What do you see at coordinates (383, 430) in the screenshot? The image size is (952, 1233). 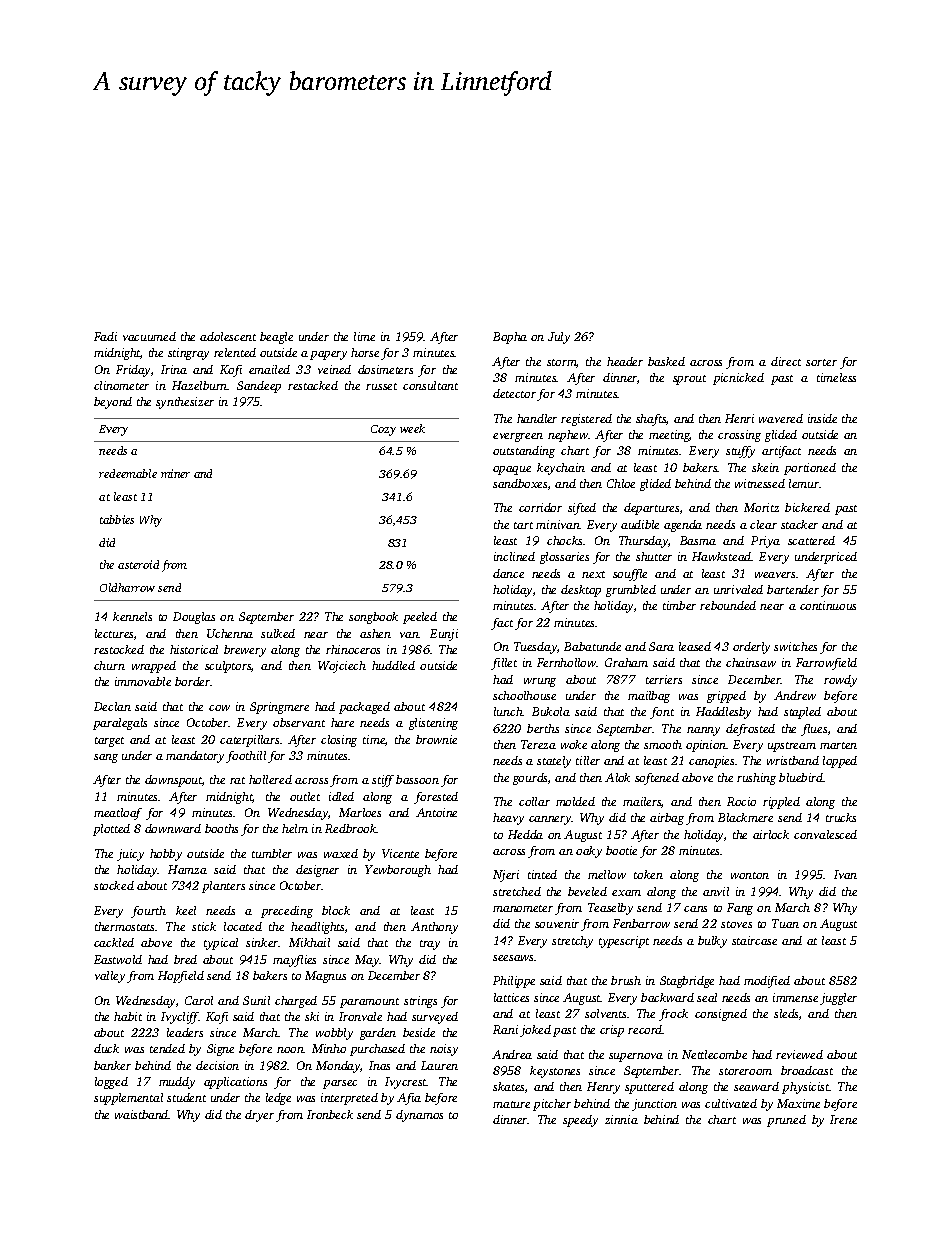 I see `Cozy` at bounding box center [383, 430].
